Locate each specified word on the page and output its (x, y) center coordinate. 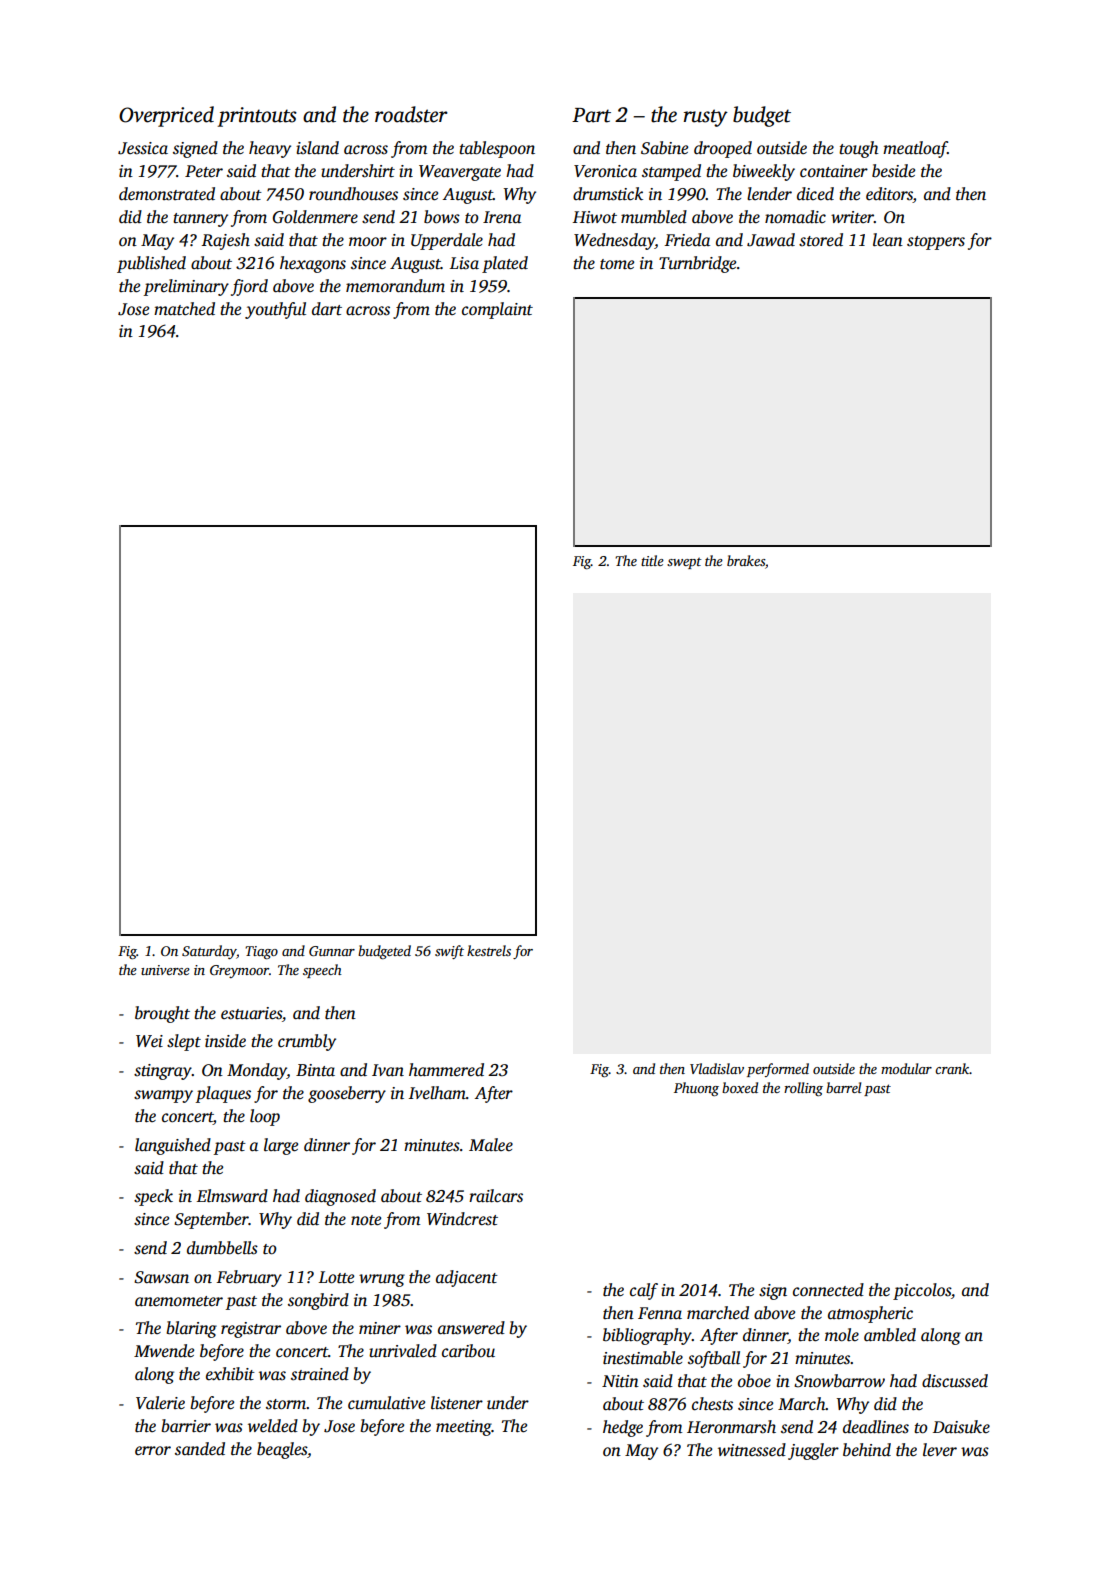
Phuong (696, 1089)
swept (684, 563)
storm (286, 1404)
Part (591, 115)
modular (906, 1068)
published (151, 264)
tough (858, 149)
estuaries (251, 1013)
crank (952, 1068)
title (652, 560)
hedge (623, 1428)
